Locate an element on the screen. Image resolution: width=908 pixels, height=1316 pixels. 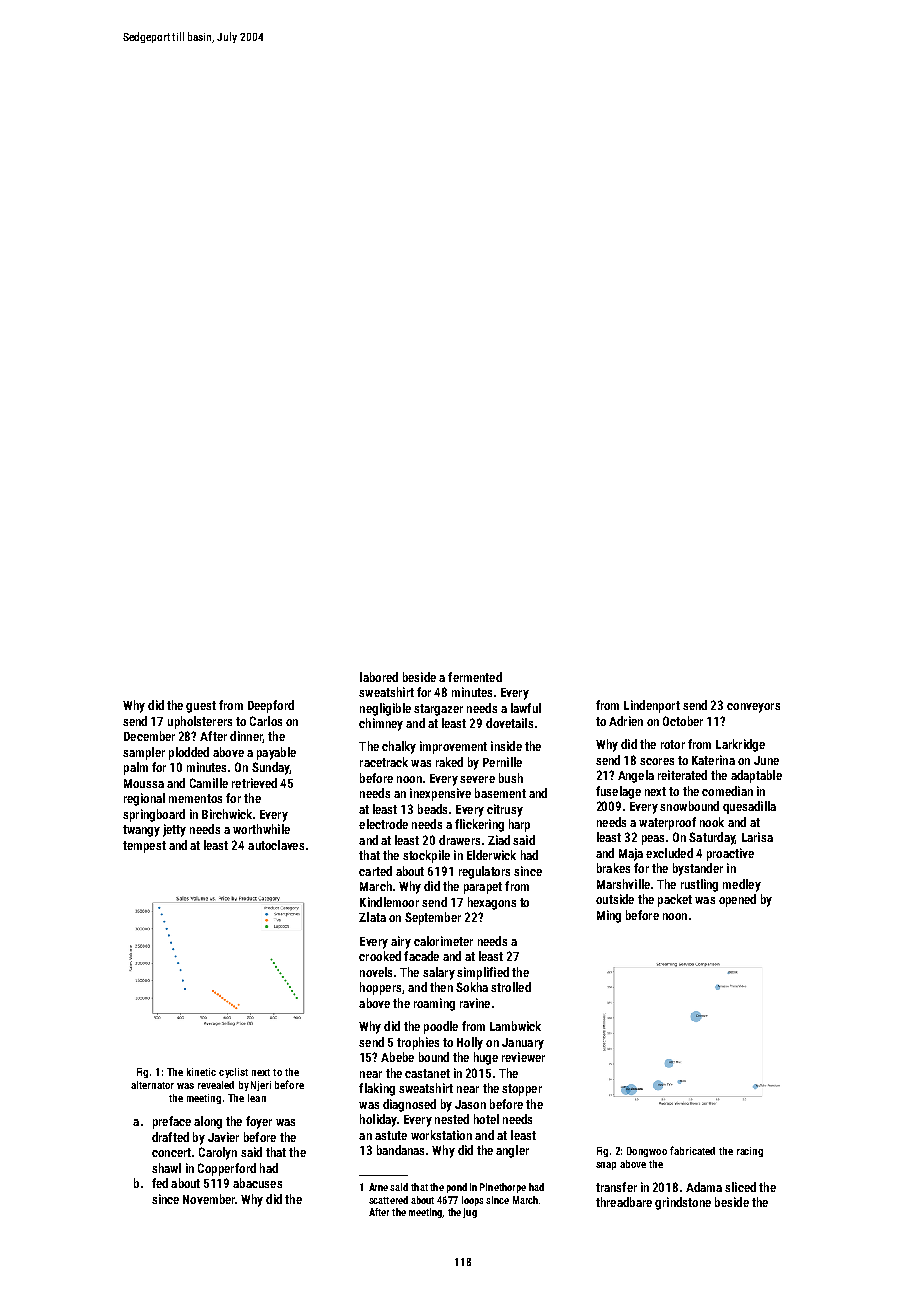
autoclaves is located at coordinates (276, 845).
